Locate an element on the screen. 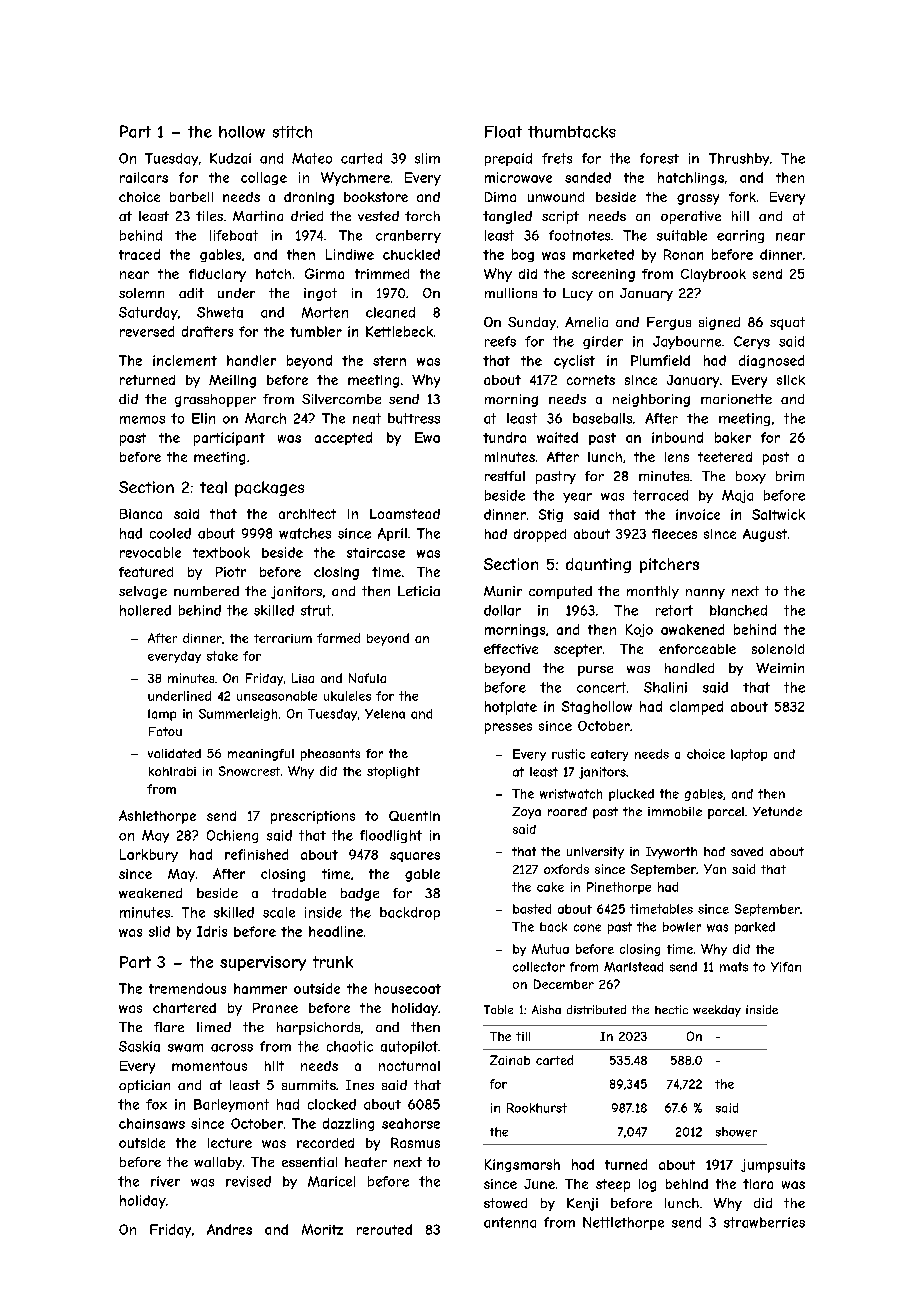 This screenshot has width=924, height=1308. forest is located at coordinates (659, 158).
